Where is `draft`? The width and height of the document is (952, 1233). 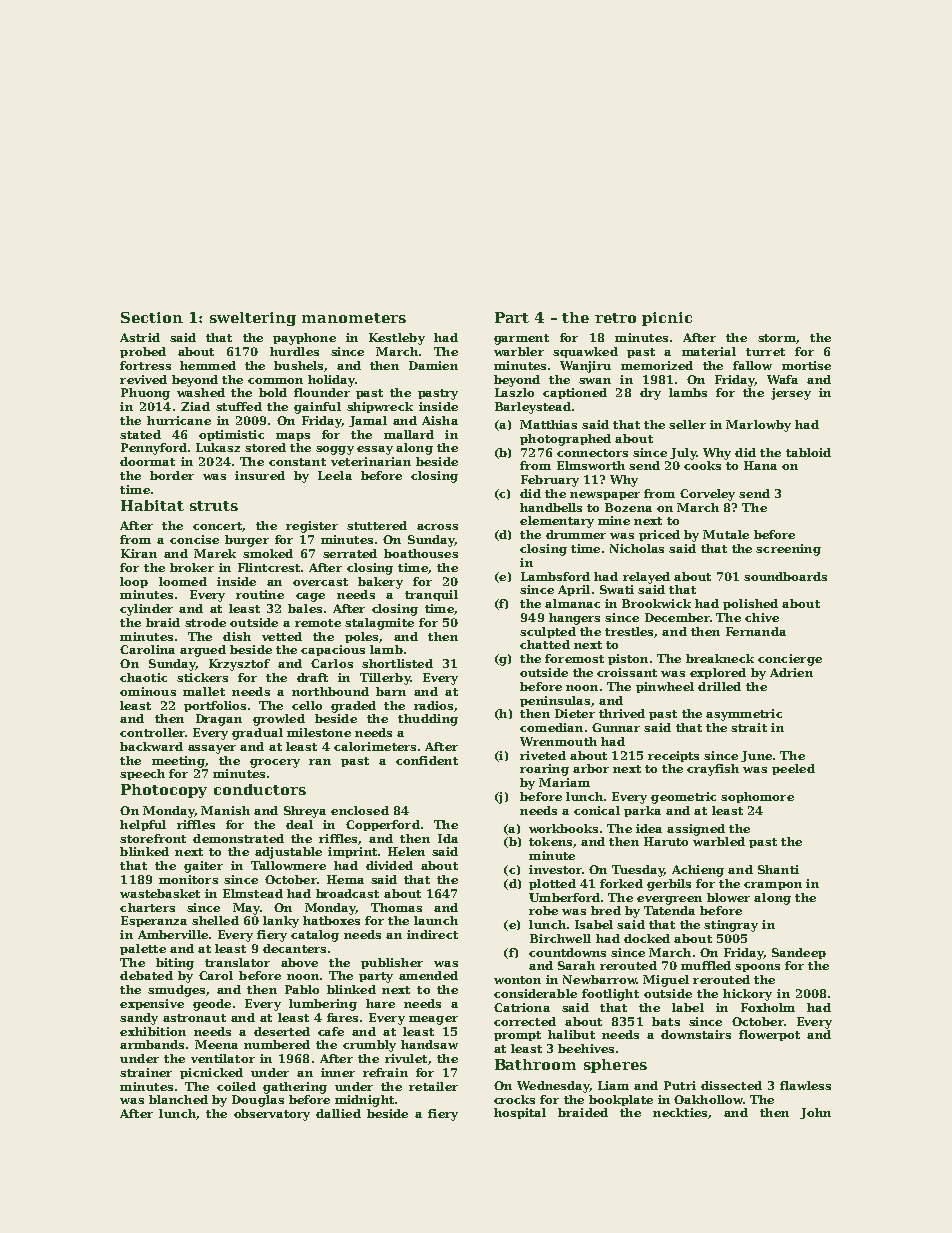 draft is located at coordinates (312, 677).
